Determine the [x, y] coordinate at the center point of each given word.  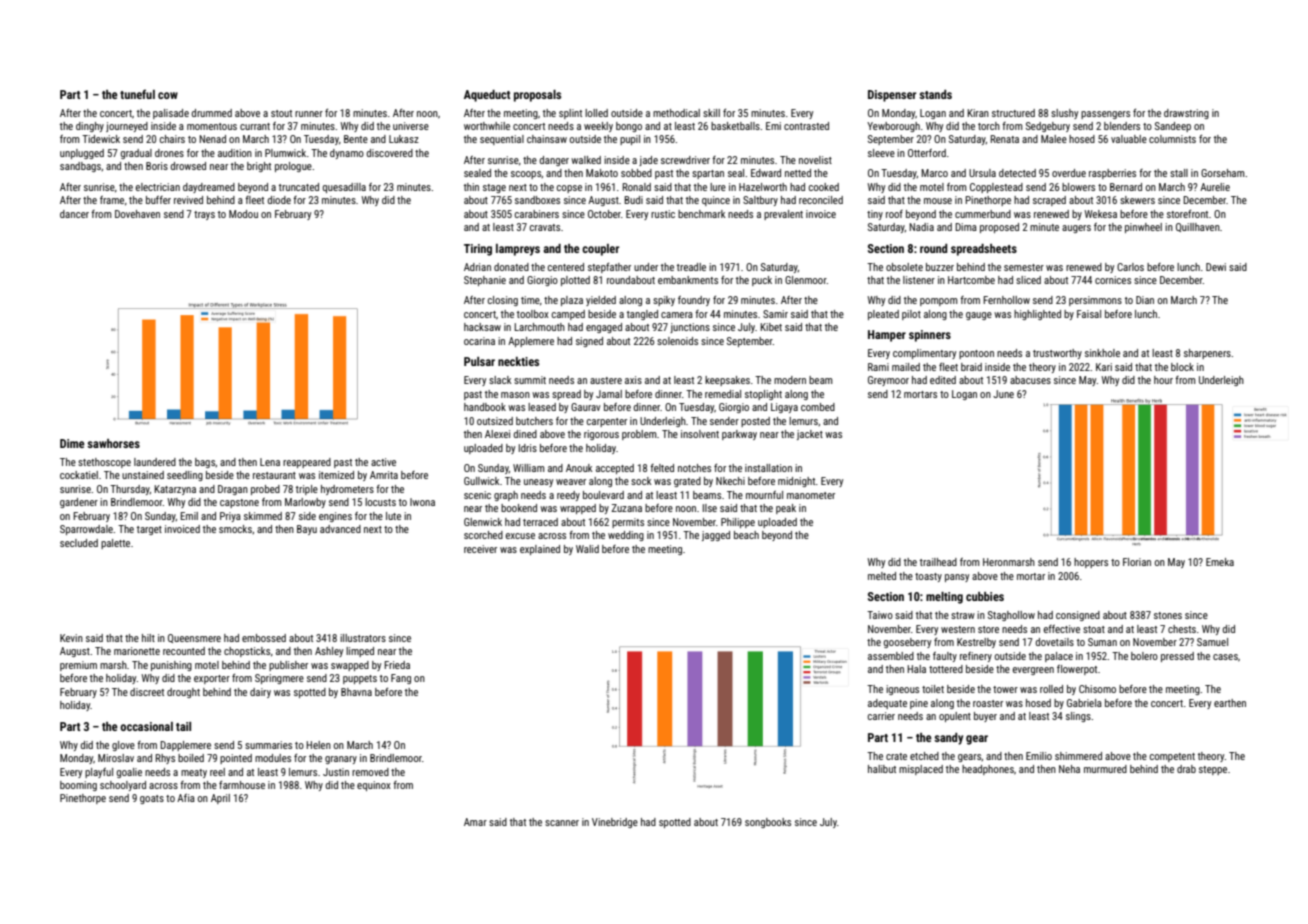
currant [255, 126]
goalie [129, 773]
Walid [587, 549]
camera [677, 315]
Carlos [1130, 267]
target [149, 530]
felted [662, 468]
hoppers [1091, 563]
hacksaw [482, 327]
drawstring [1186, 114]
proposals [537, 96]
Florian [1137, 562]
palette [115, 544]
